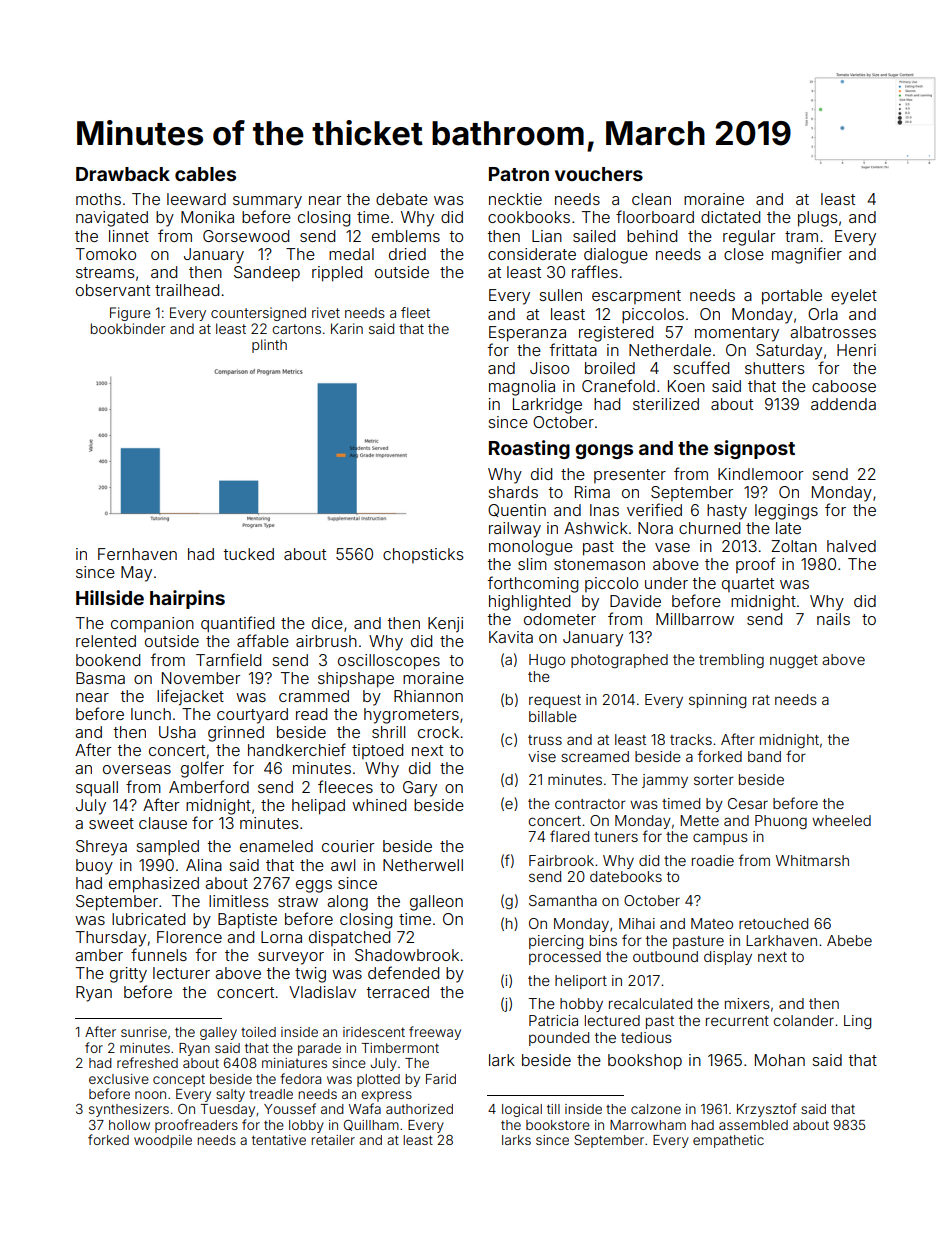 The image size is (952, 1233). What do you see at coordinates (163, 1141) in the page?
I see `woodpile` at bounding box center [163, 1141].
